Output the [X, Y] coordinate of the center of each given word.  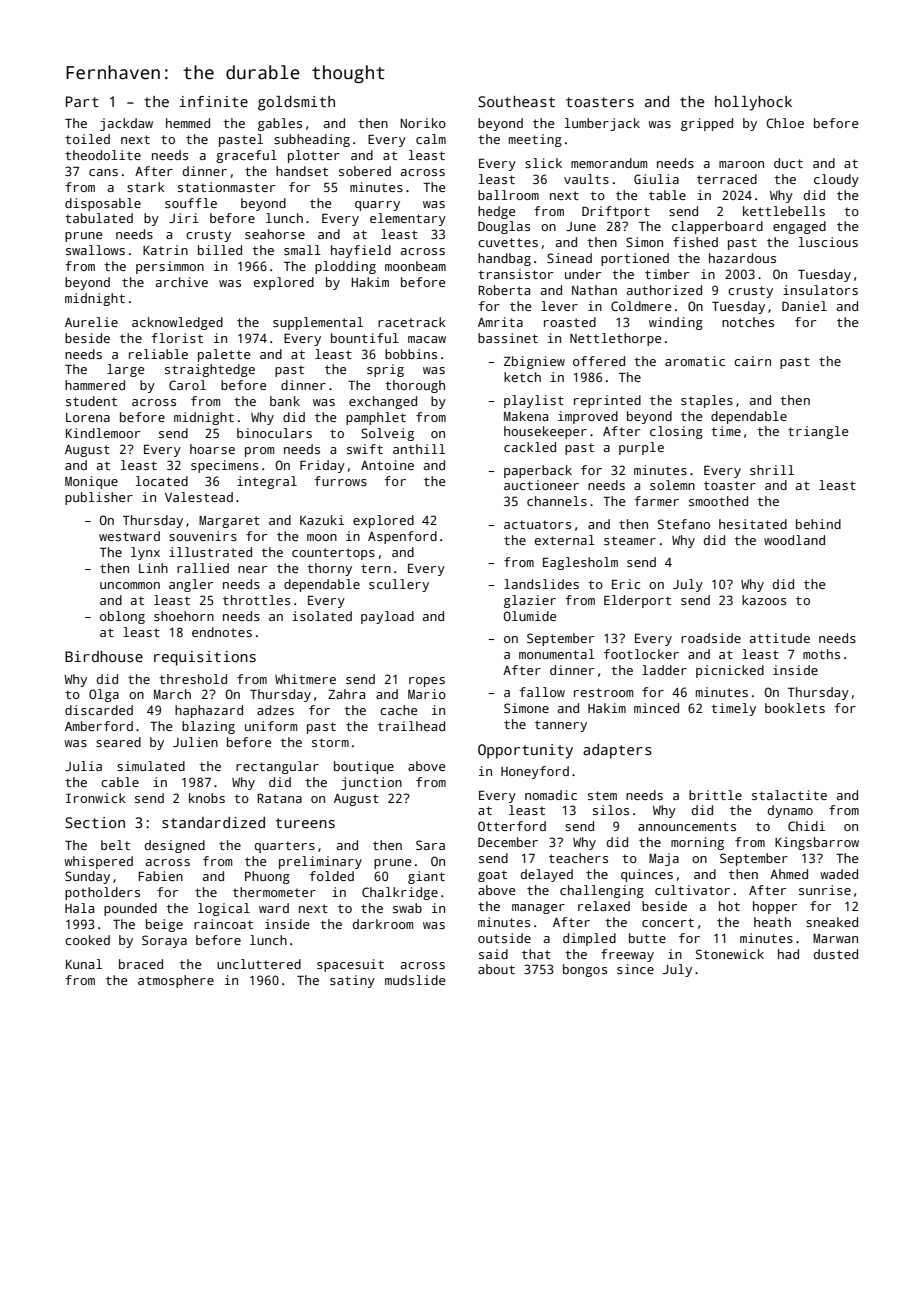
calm [431, 139]
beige [164, 925]
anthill [419, 449]
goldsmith [296, 103]
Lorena [88, 417]
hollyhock [753, 103]
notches [748, 322]
